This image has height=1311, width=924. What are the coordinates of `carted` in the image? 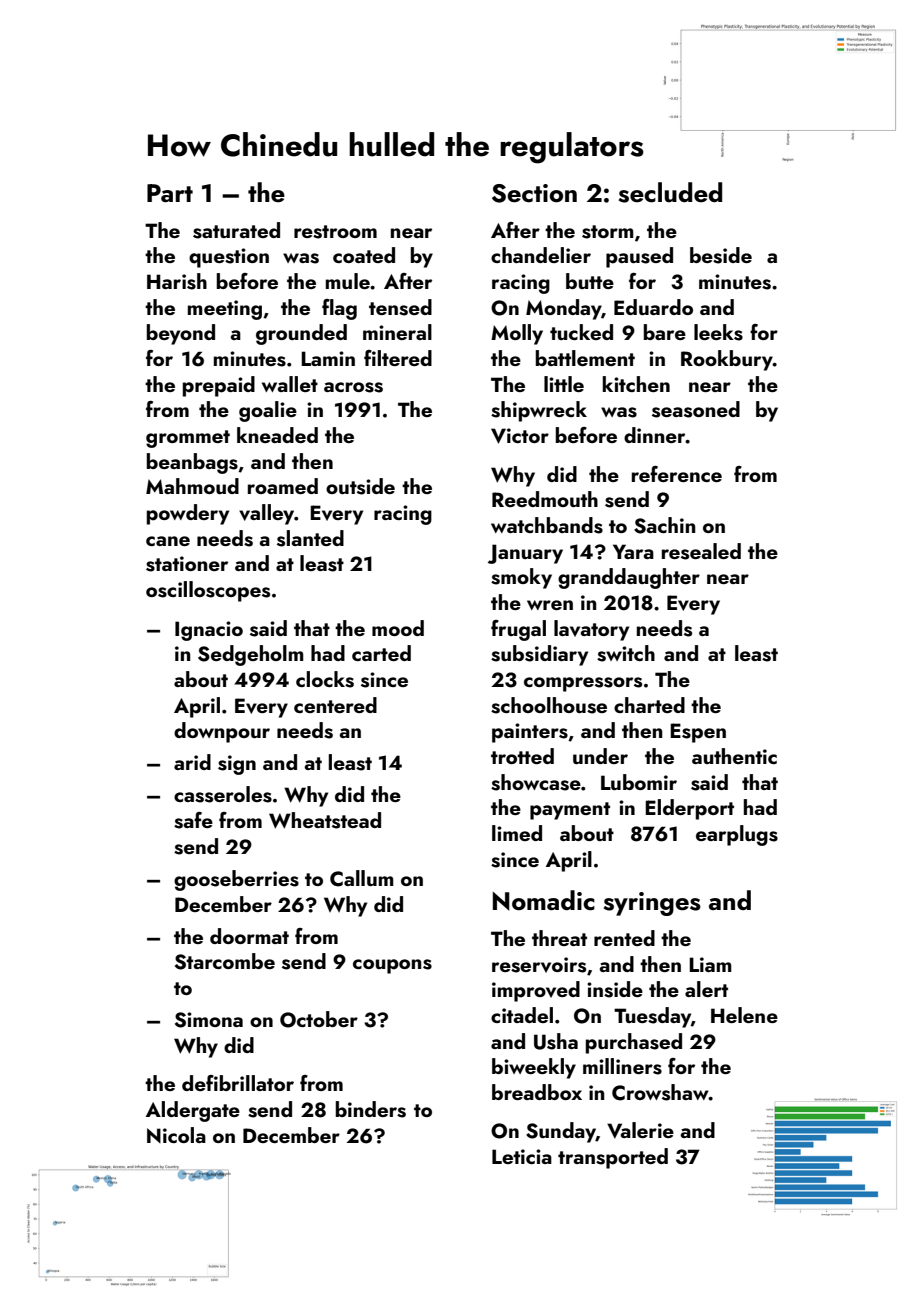 It's located at (381, 653).
